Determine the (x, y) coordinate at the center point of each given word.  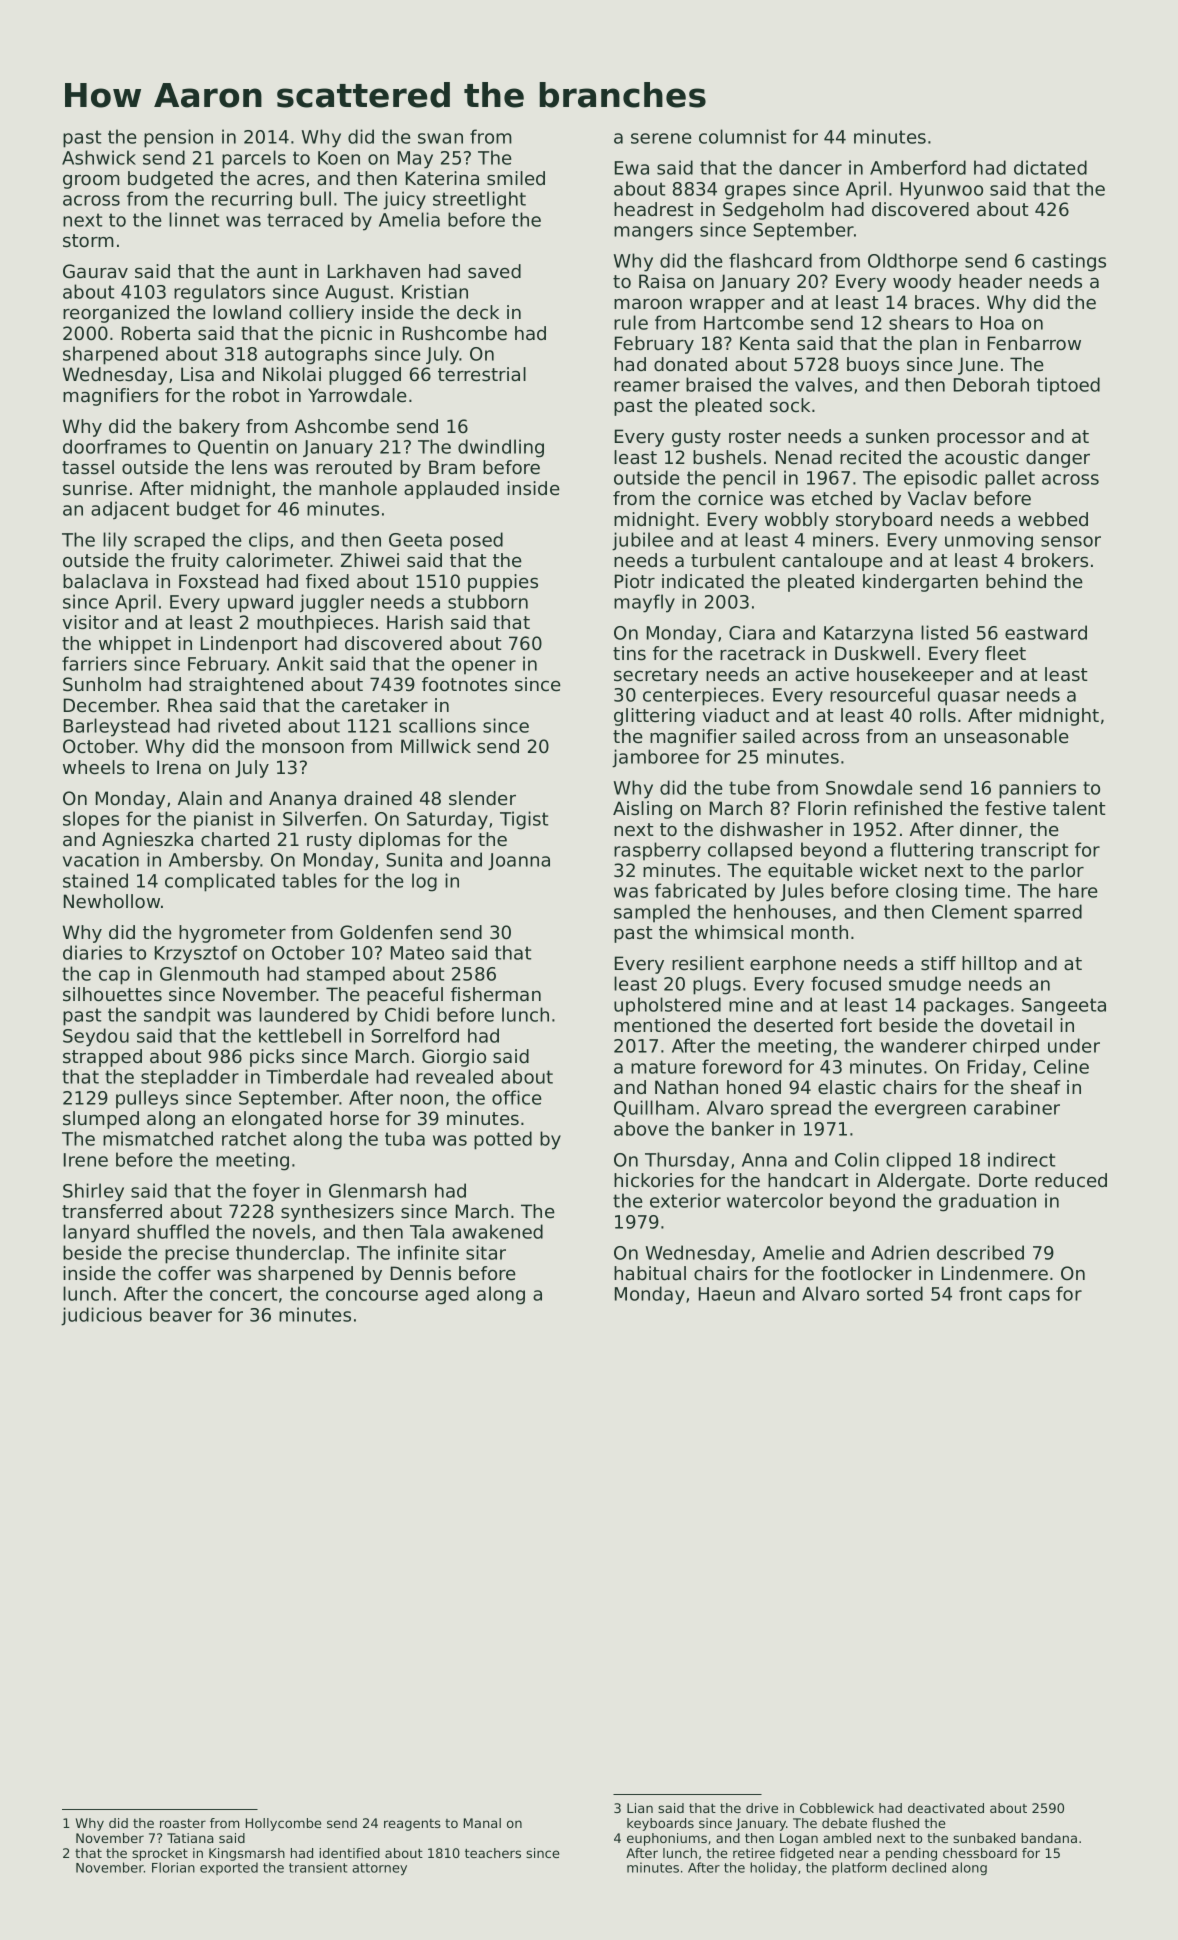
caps (1029, 1297)
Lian (640, 1808)
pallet (1010, 479)
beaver (181, 1314)
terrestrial (482, 374)
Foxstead (218, 581)
